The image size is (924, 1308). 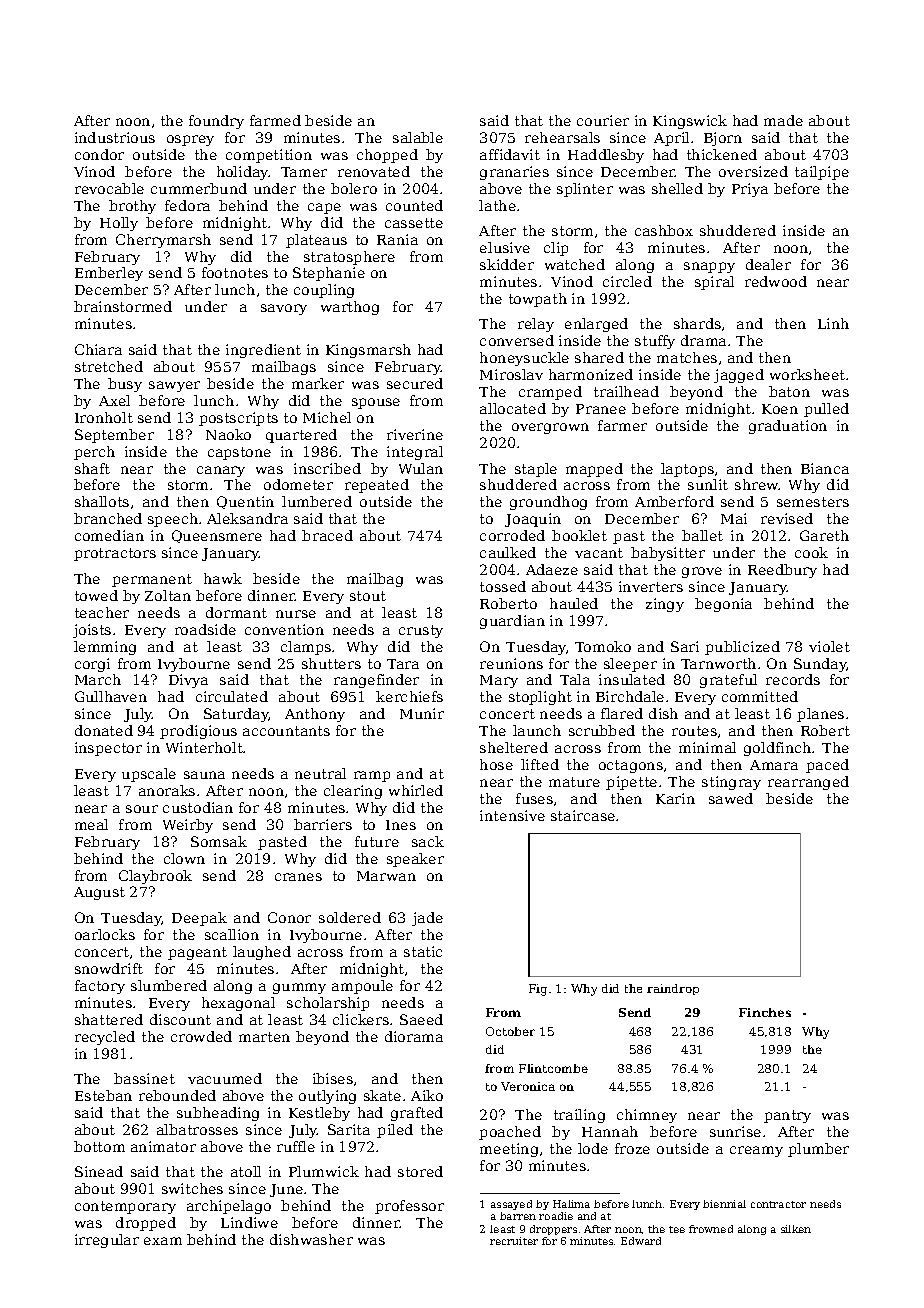 I want to click on chopped, so click(x=387, y=156).
